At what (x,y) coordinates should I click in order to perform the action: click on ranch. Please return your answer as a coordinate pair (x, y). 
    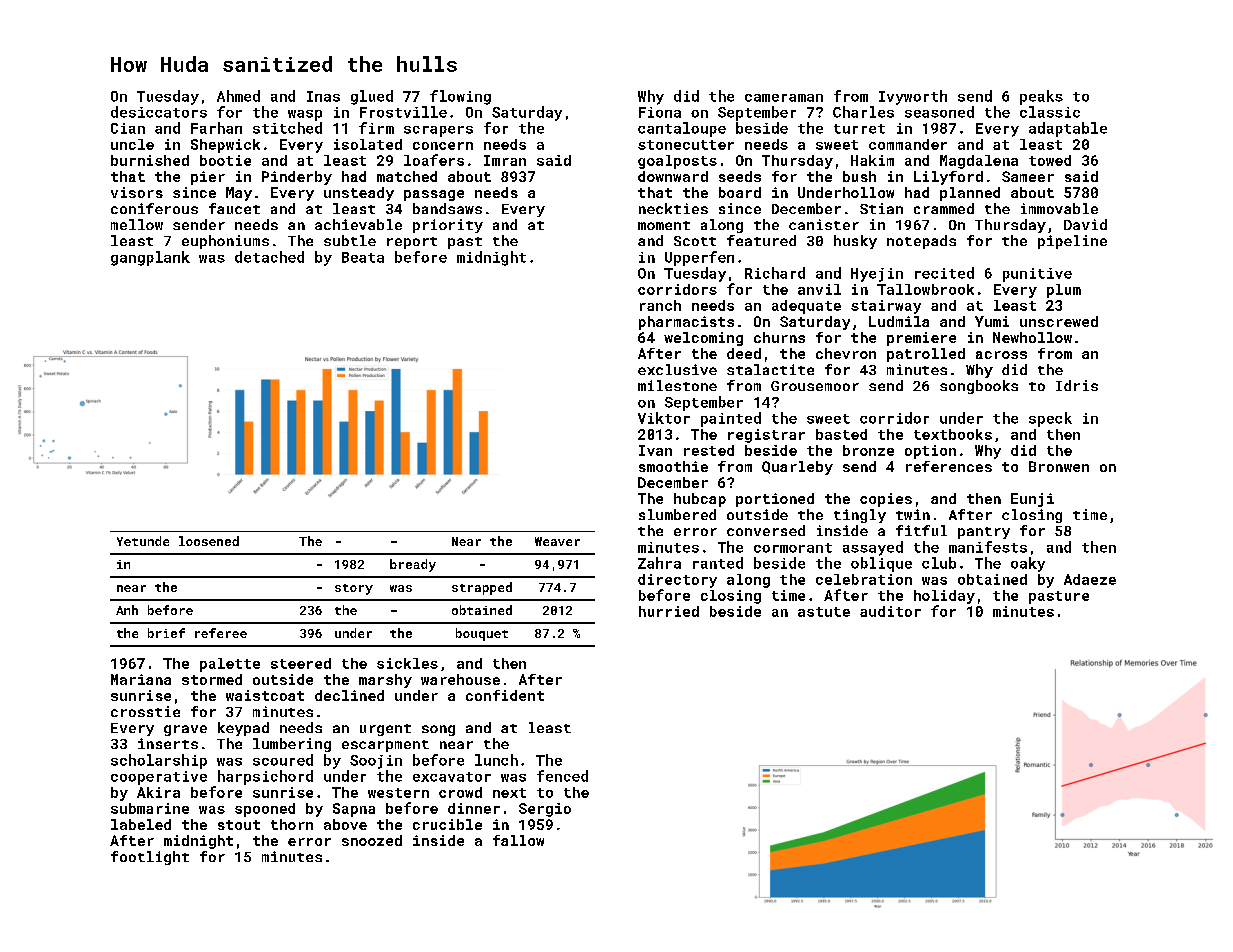
    Looking at the image, I should click on (660, 305).
